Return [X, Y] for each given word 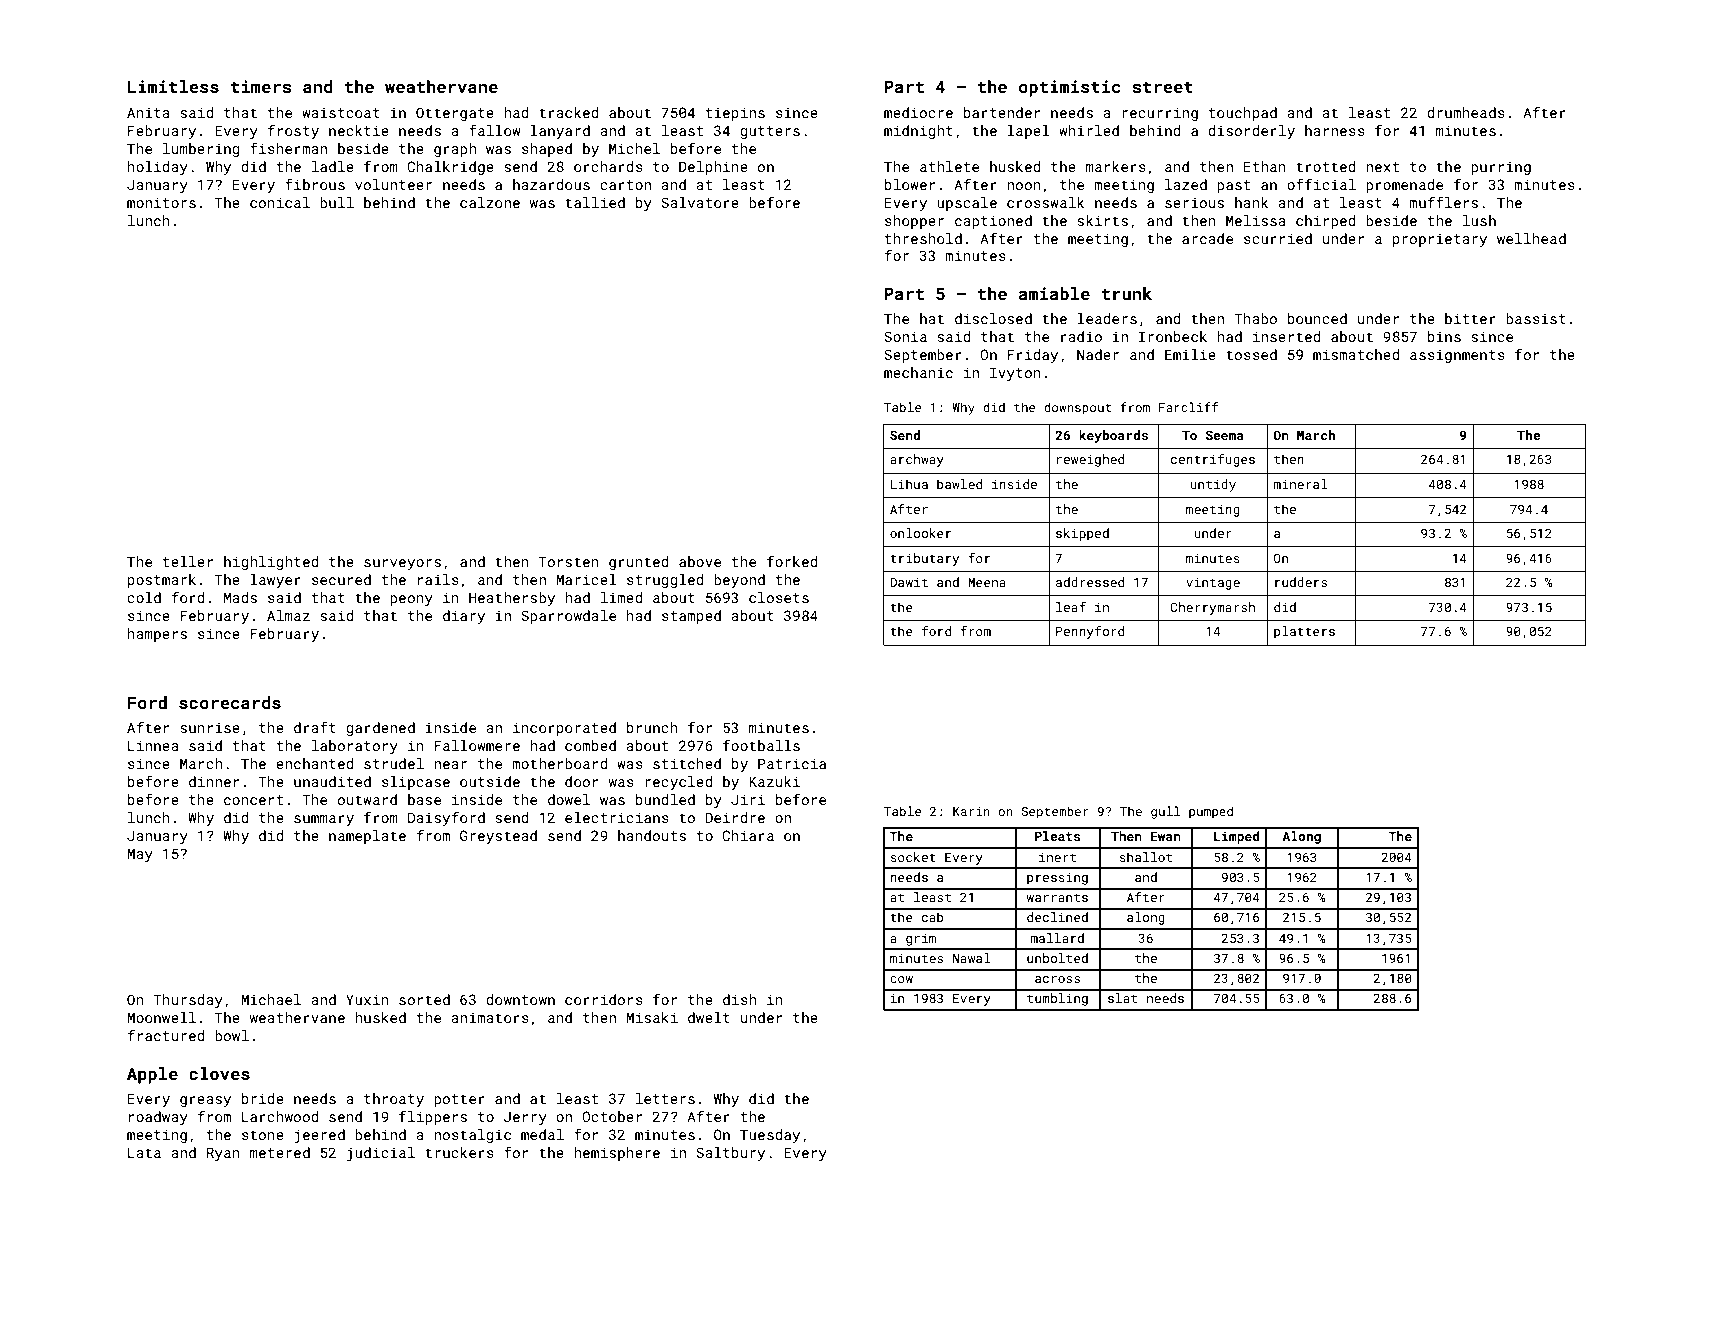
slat [1122, 998]
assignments [1457, 356]
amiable [1054, 293]
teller [187, 561]
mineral [1301, 484]
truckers [459, 1152]
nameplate [367, 837]
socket [913, 857]
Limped [1237, 837]
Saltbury [730, 1154]
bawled [959, 484]
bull [337, 202]
